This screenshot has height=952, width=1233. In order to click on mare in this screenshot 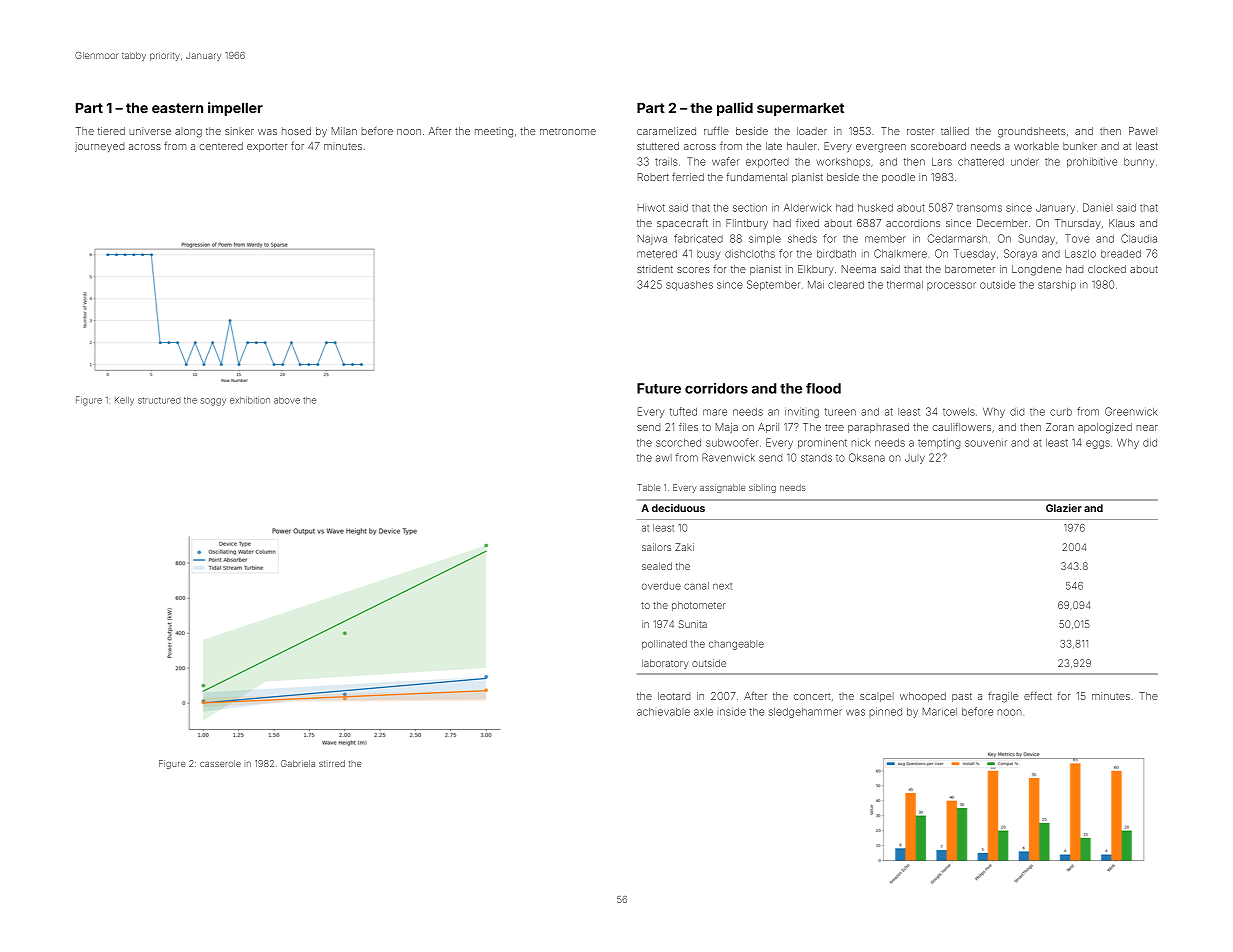, I will do `click(715, 412)`.
